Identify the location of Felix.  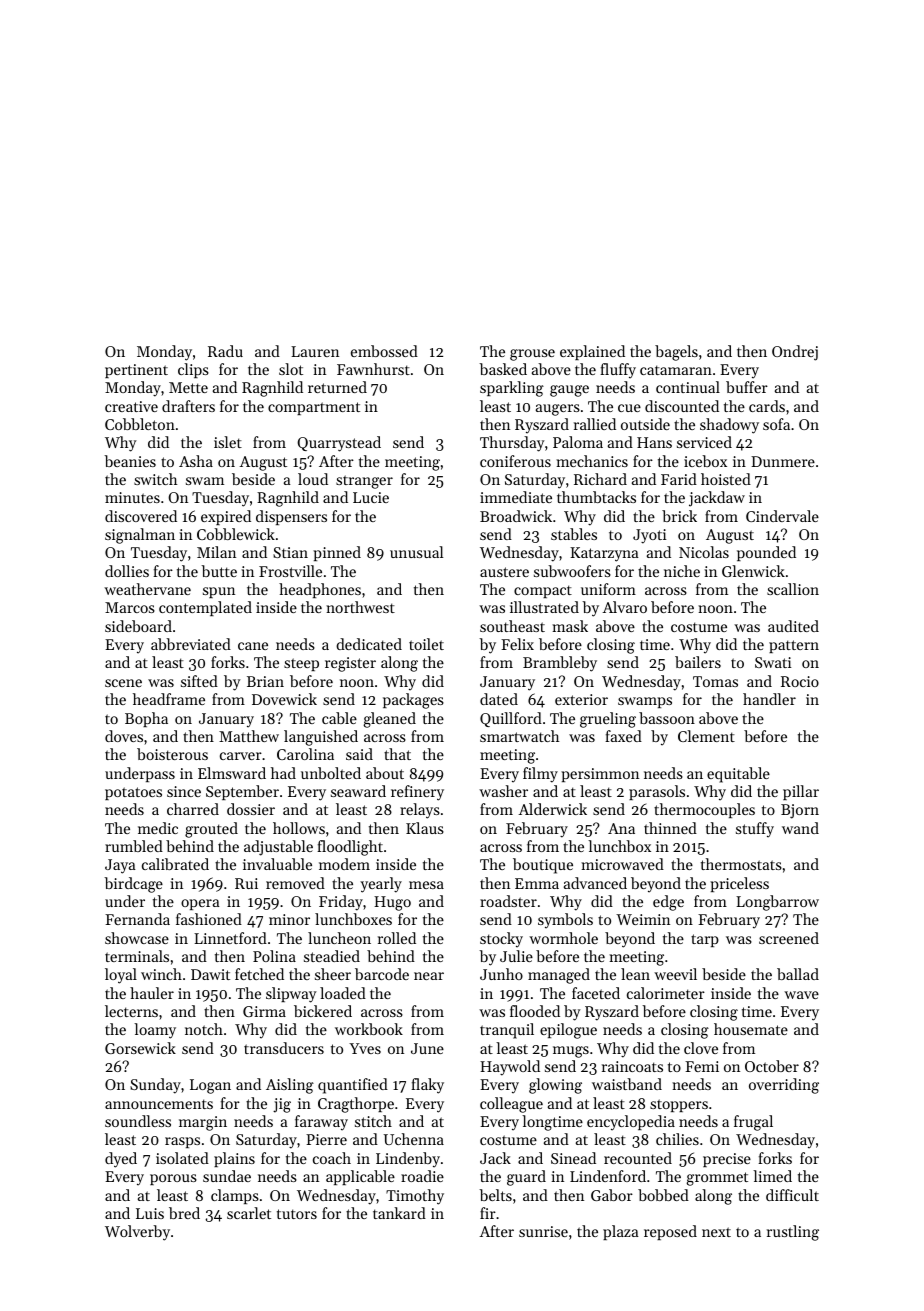
(517, 644).
